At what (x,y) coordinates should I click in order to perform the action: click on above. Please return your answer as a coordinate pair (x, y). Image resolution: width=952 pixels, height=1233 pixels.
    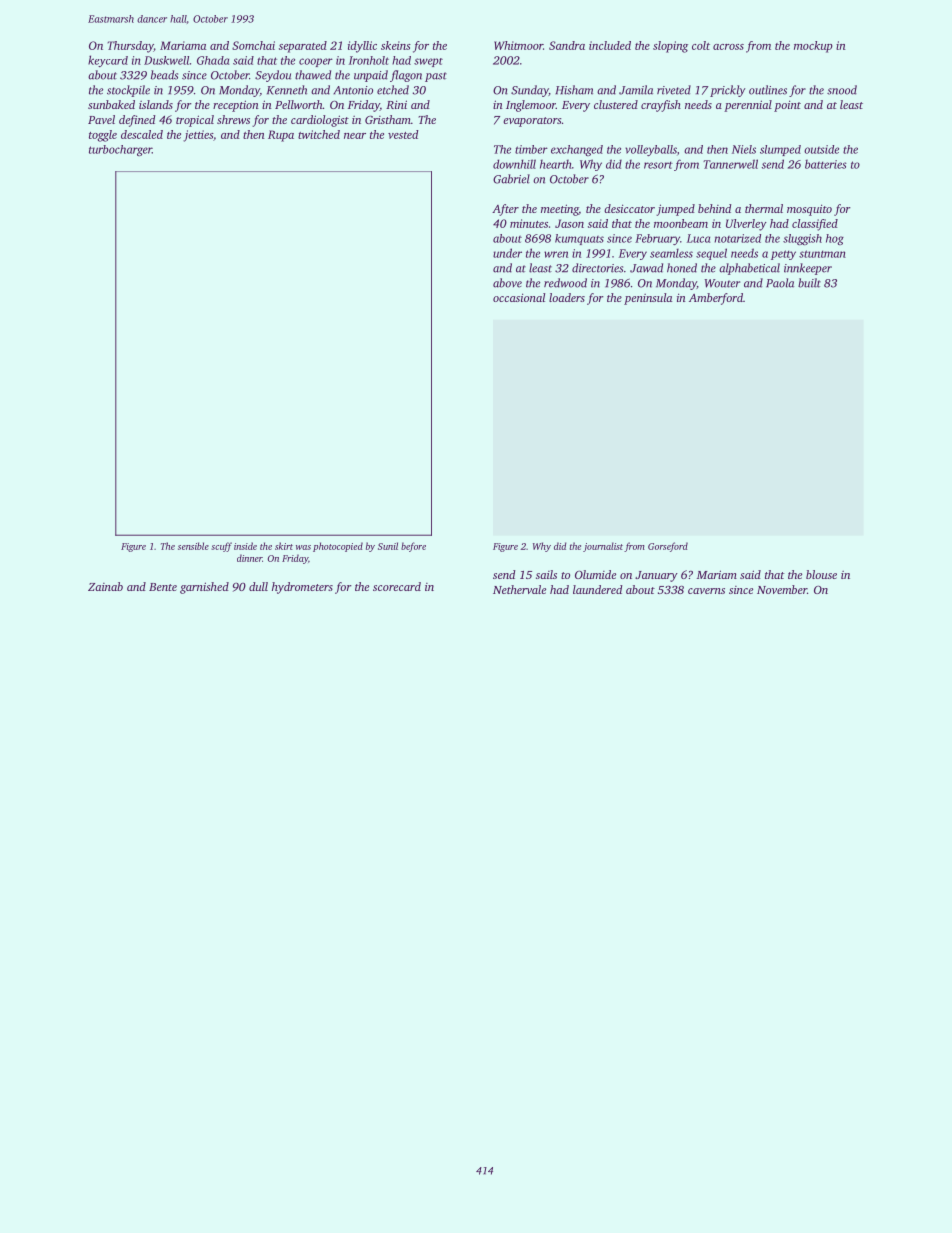
    Looking at the image, I should click on (507, 283).
